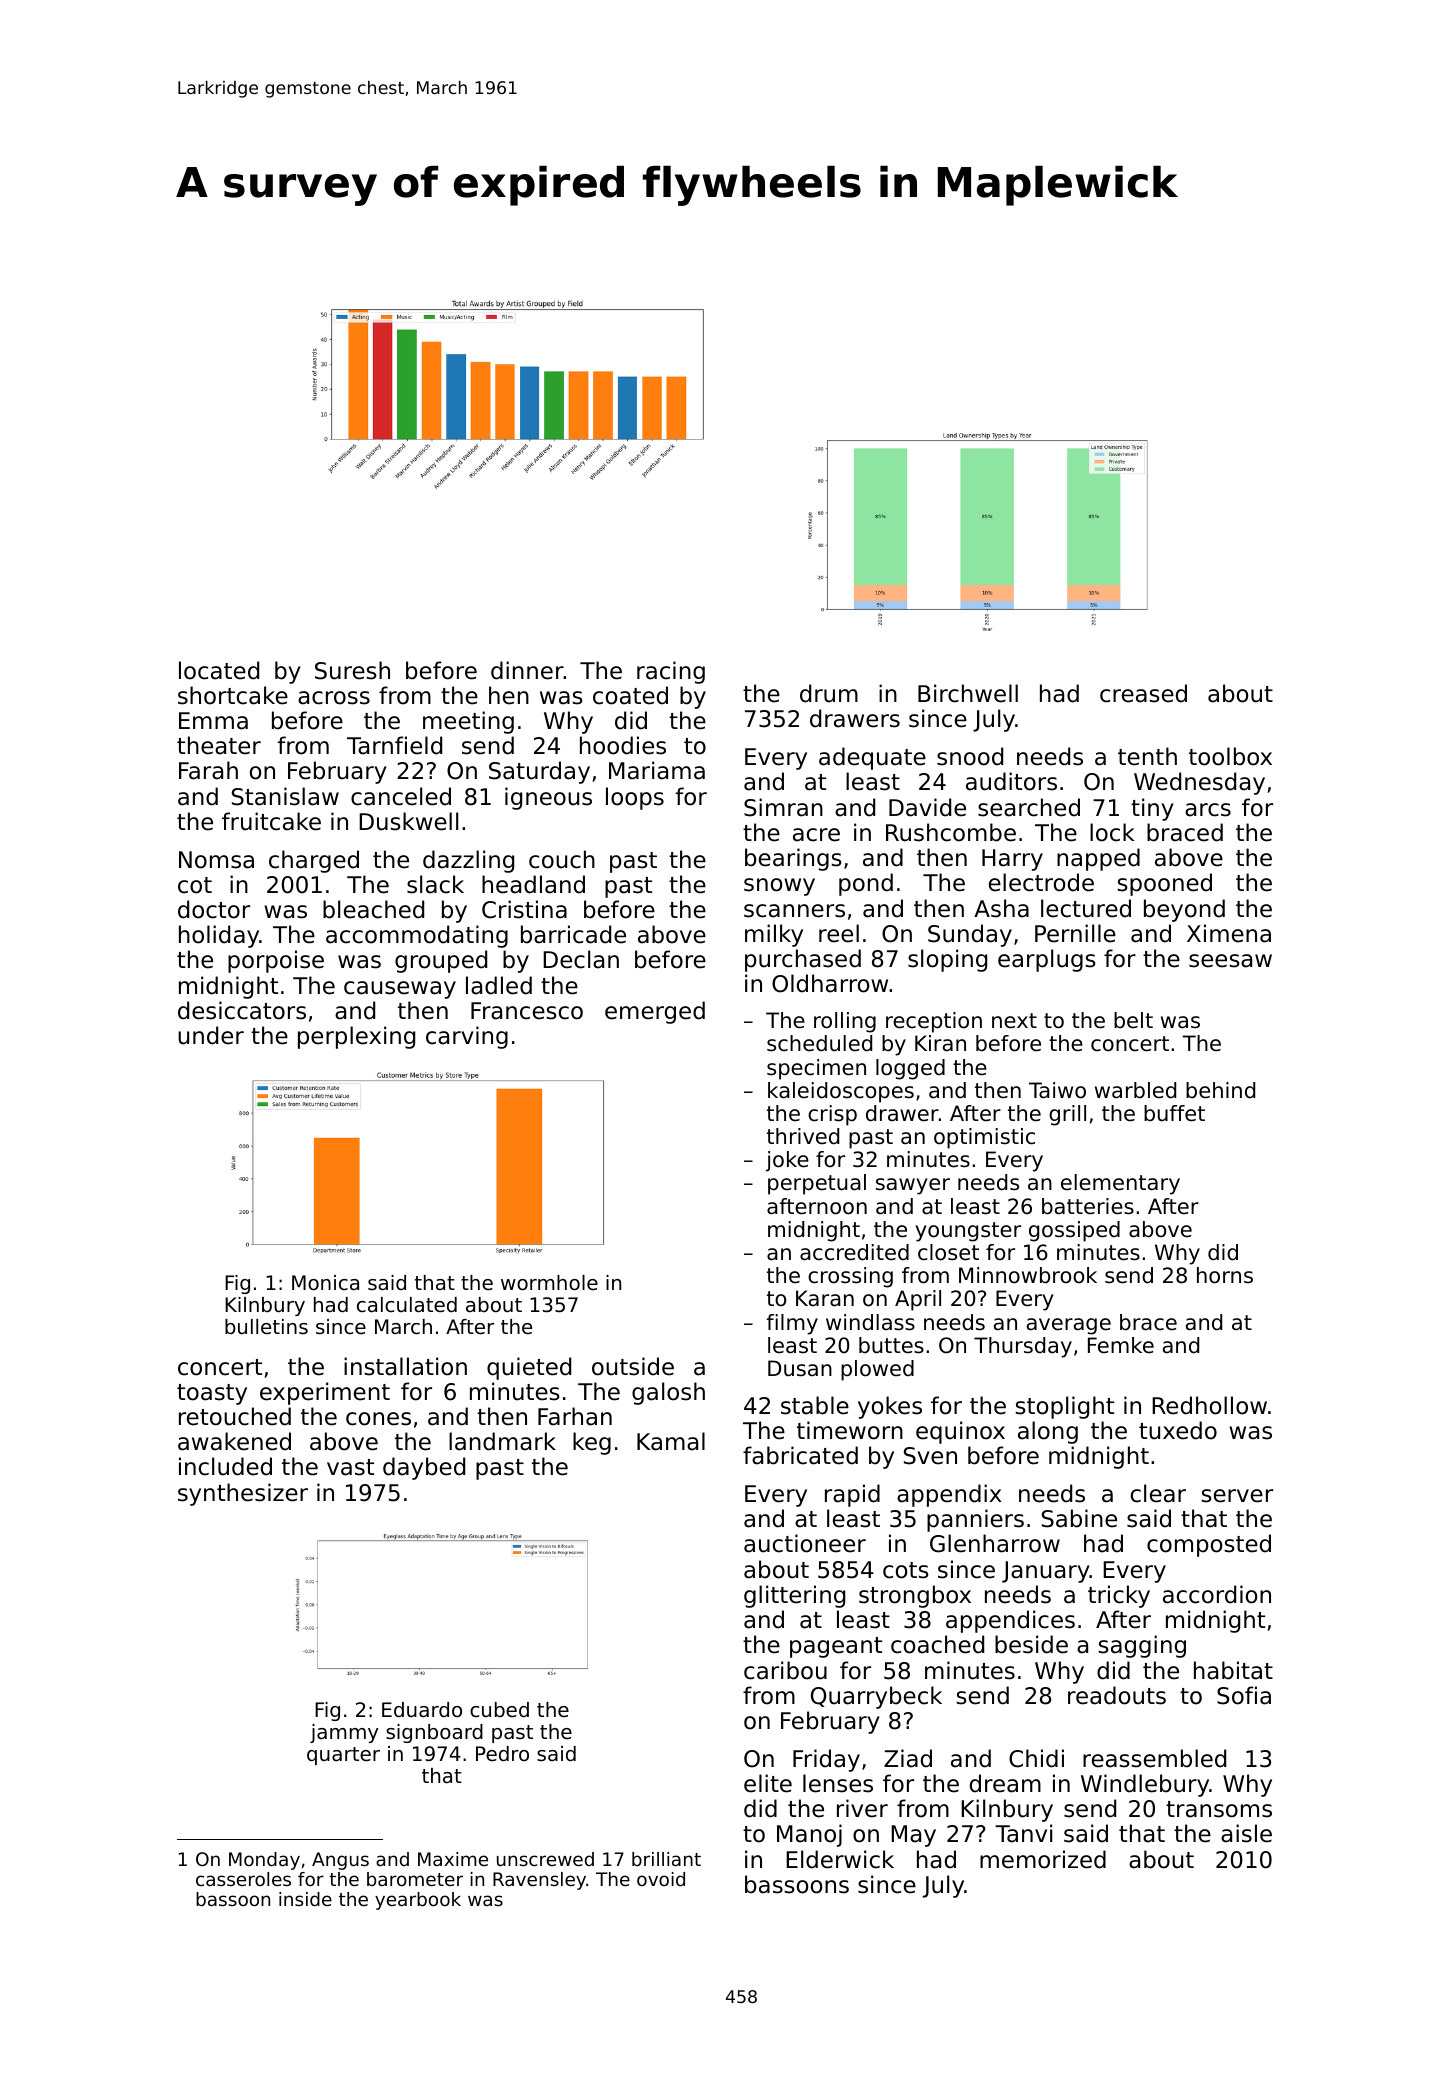 This screenshot has height=2100, width=1450. Describe the element at coordinates (1057, 1090) in the screenshot. I see `Taiwo` at that location.
